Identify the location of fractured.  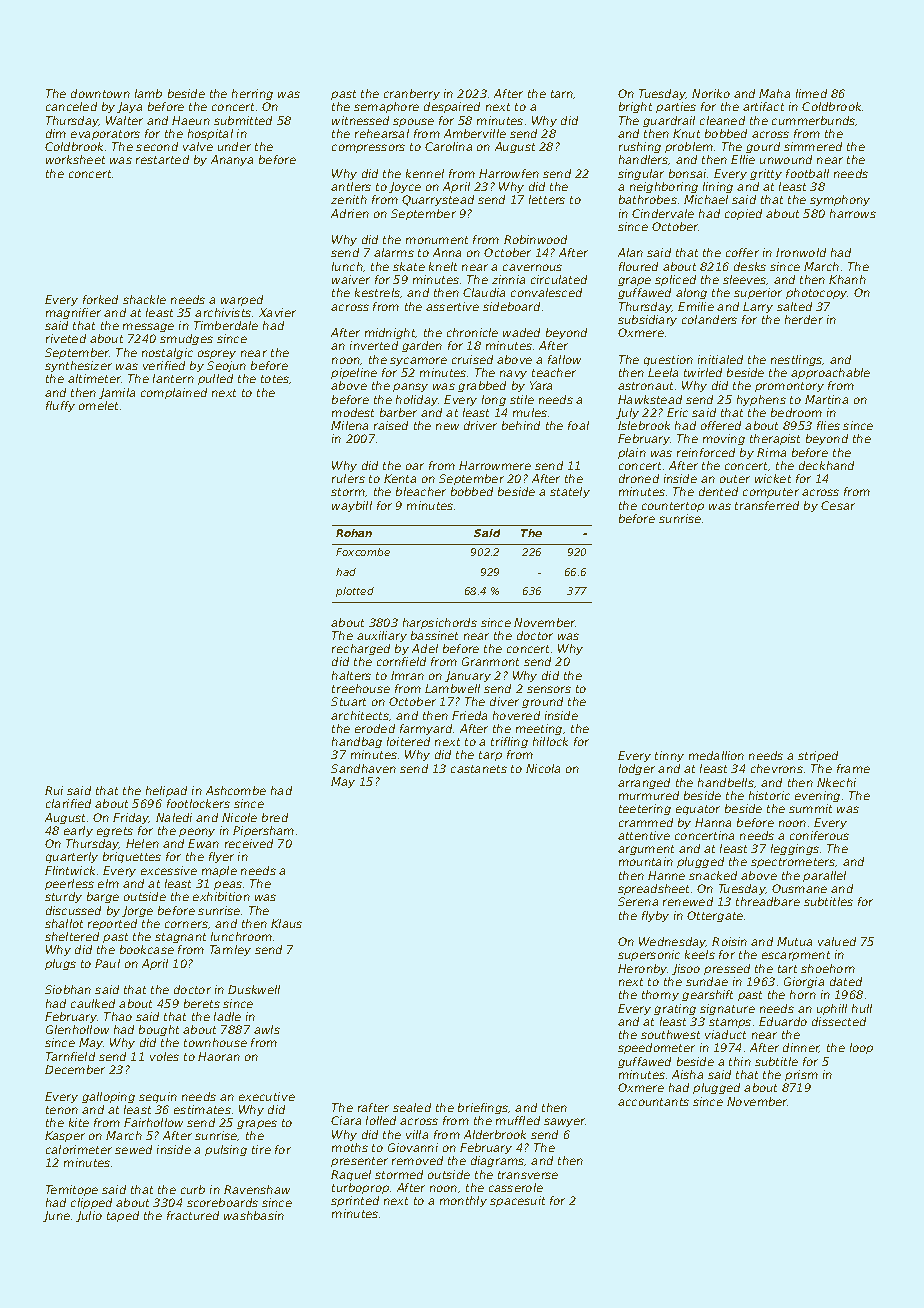
(193, 1215).
